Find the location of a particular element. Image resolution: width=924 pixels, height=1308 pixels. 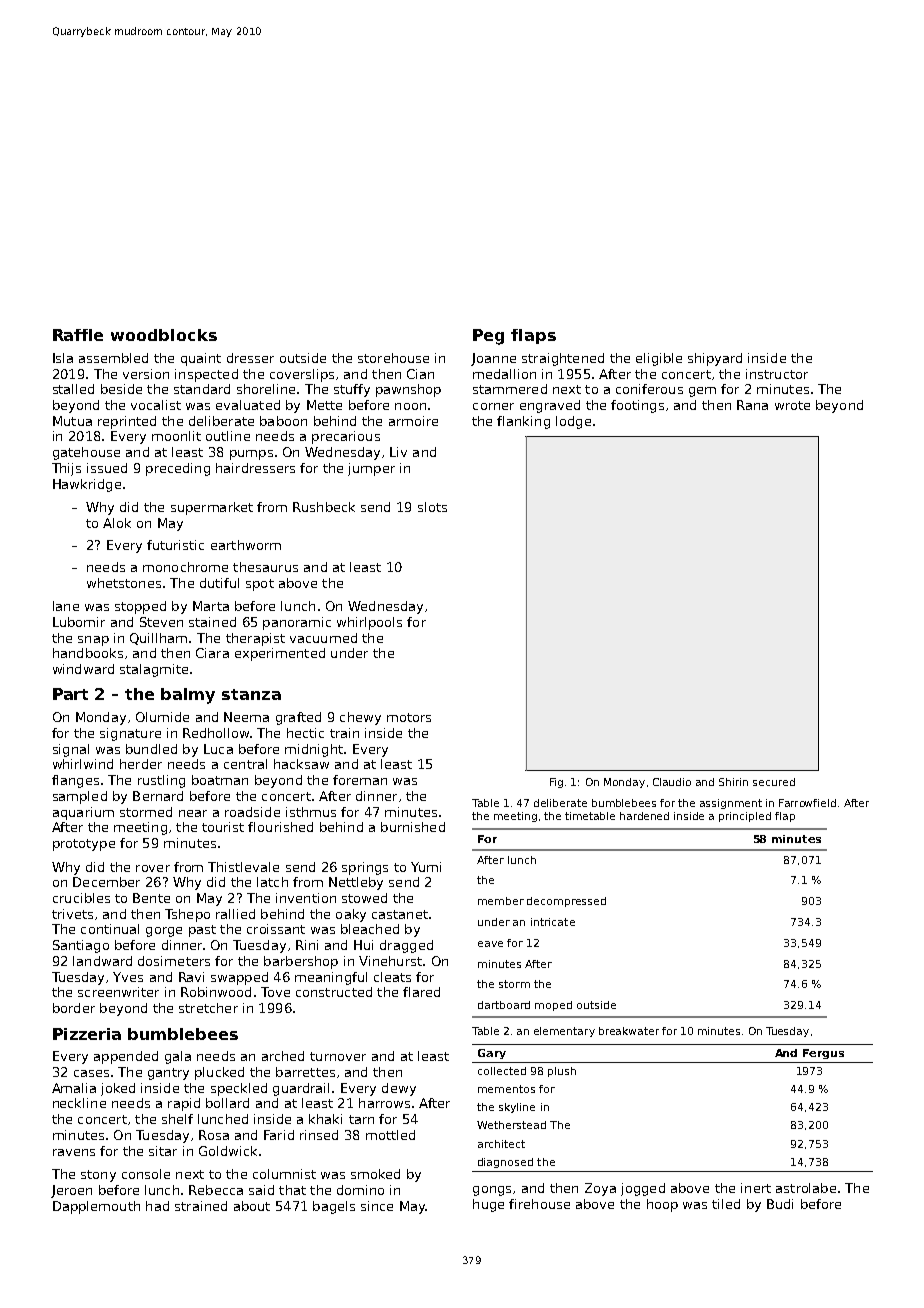

handbooks is located at coordinates (88, 653).
